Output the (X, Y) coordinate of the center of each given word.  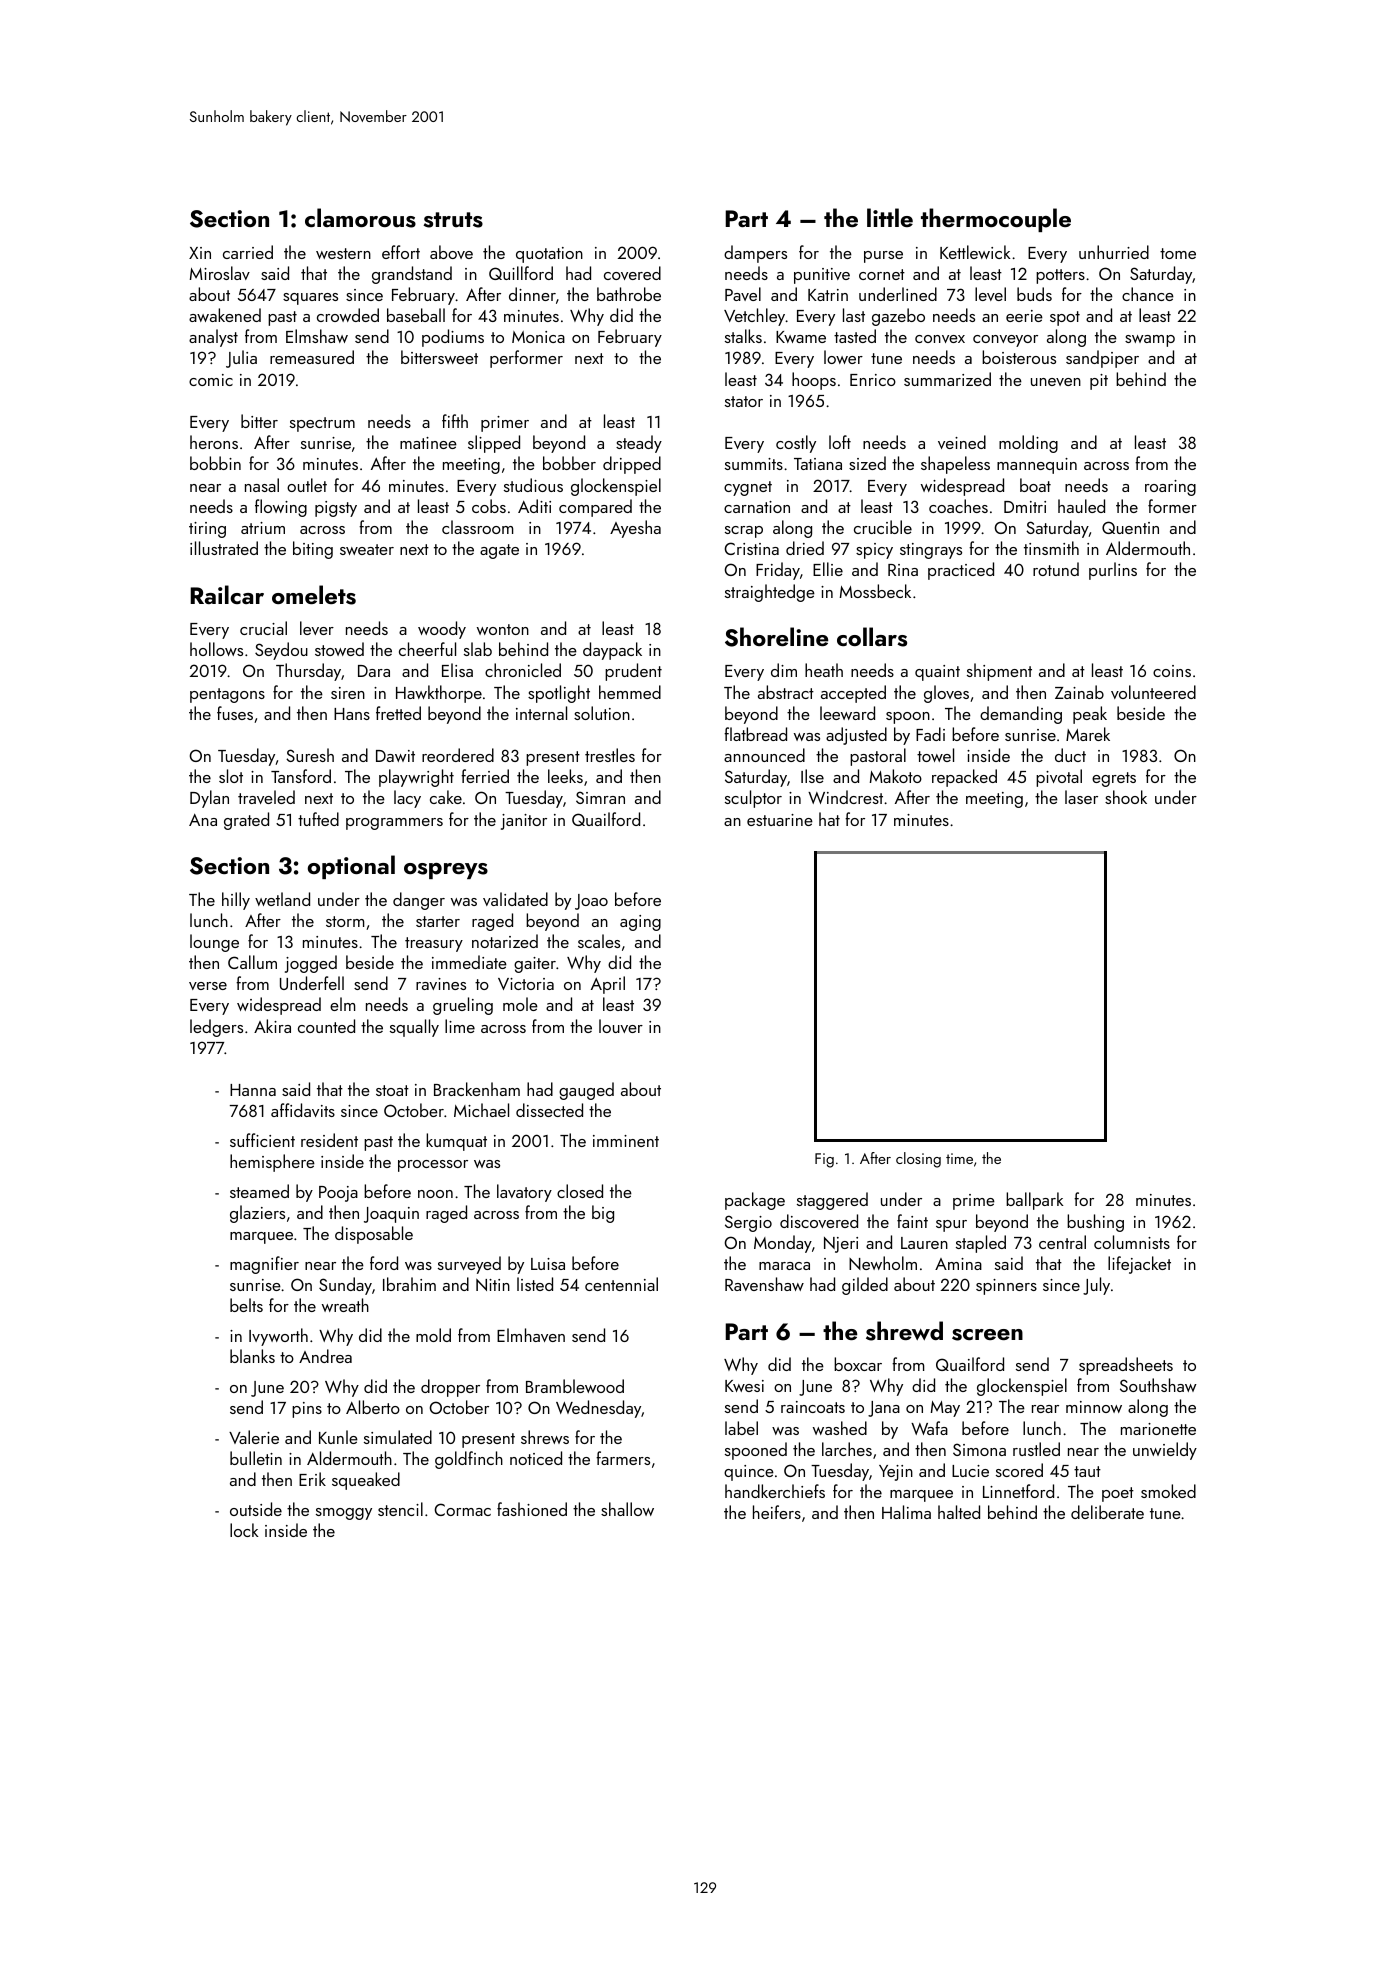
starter (438, 921)
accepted (853, 694)
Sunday (345, 1286)
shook (1126, 797)
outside (256, 1509)
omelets (314, 595)
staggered (832, 1201)
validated (515, 899)
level (990, 294)
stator (744, 401)
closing (918, 1160)
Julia (241, 359)
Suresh (310, 755)
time (959, 1158)
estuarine (780, 820)
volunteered (1153, 692)
